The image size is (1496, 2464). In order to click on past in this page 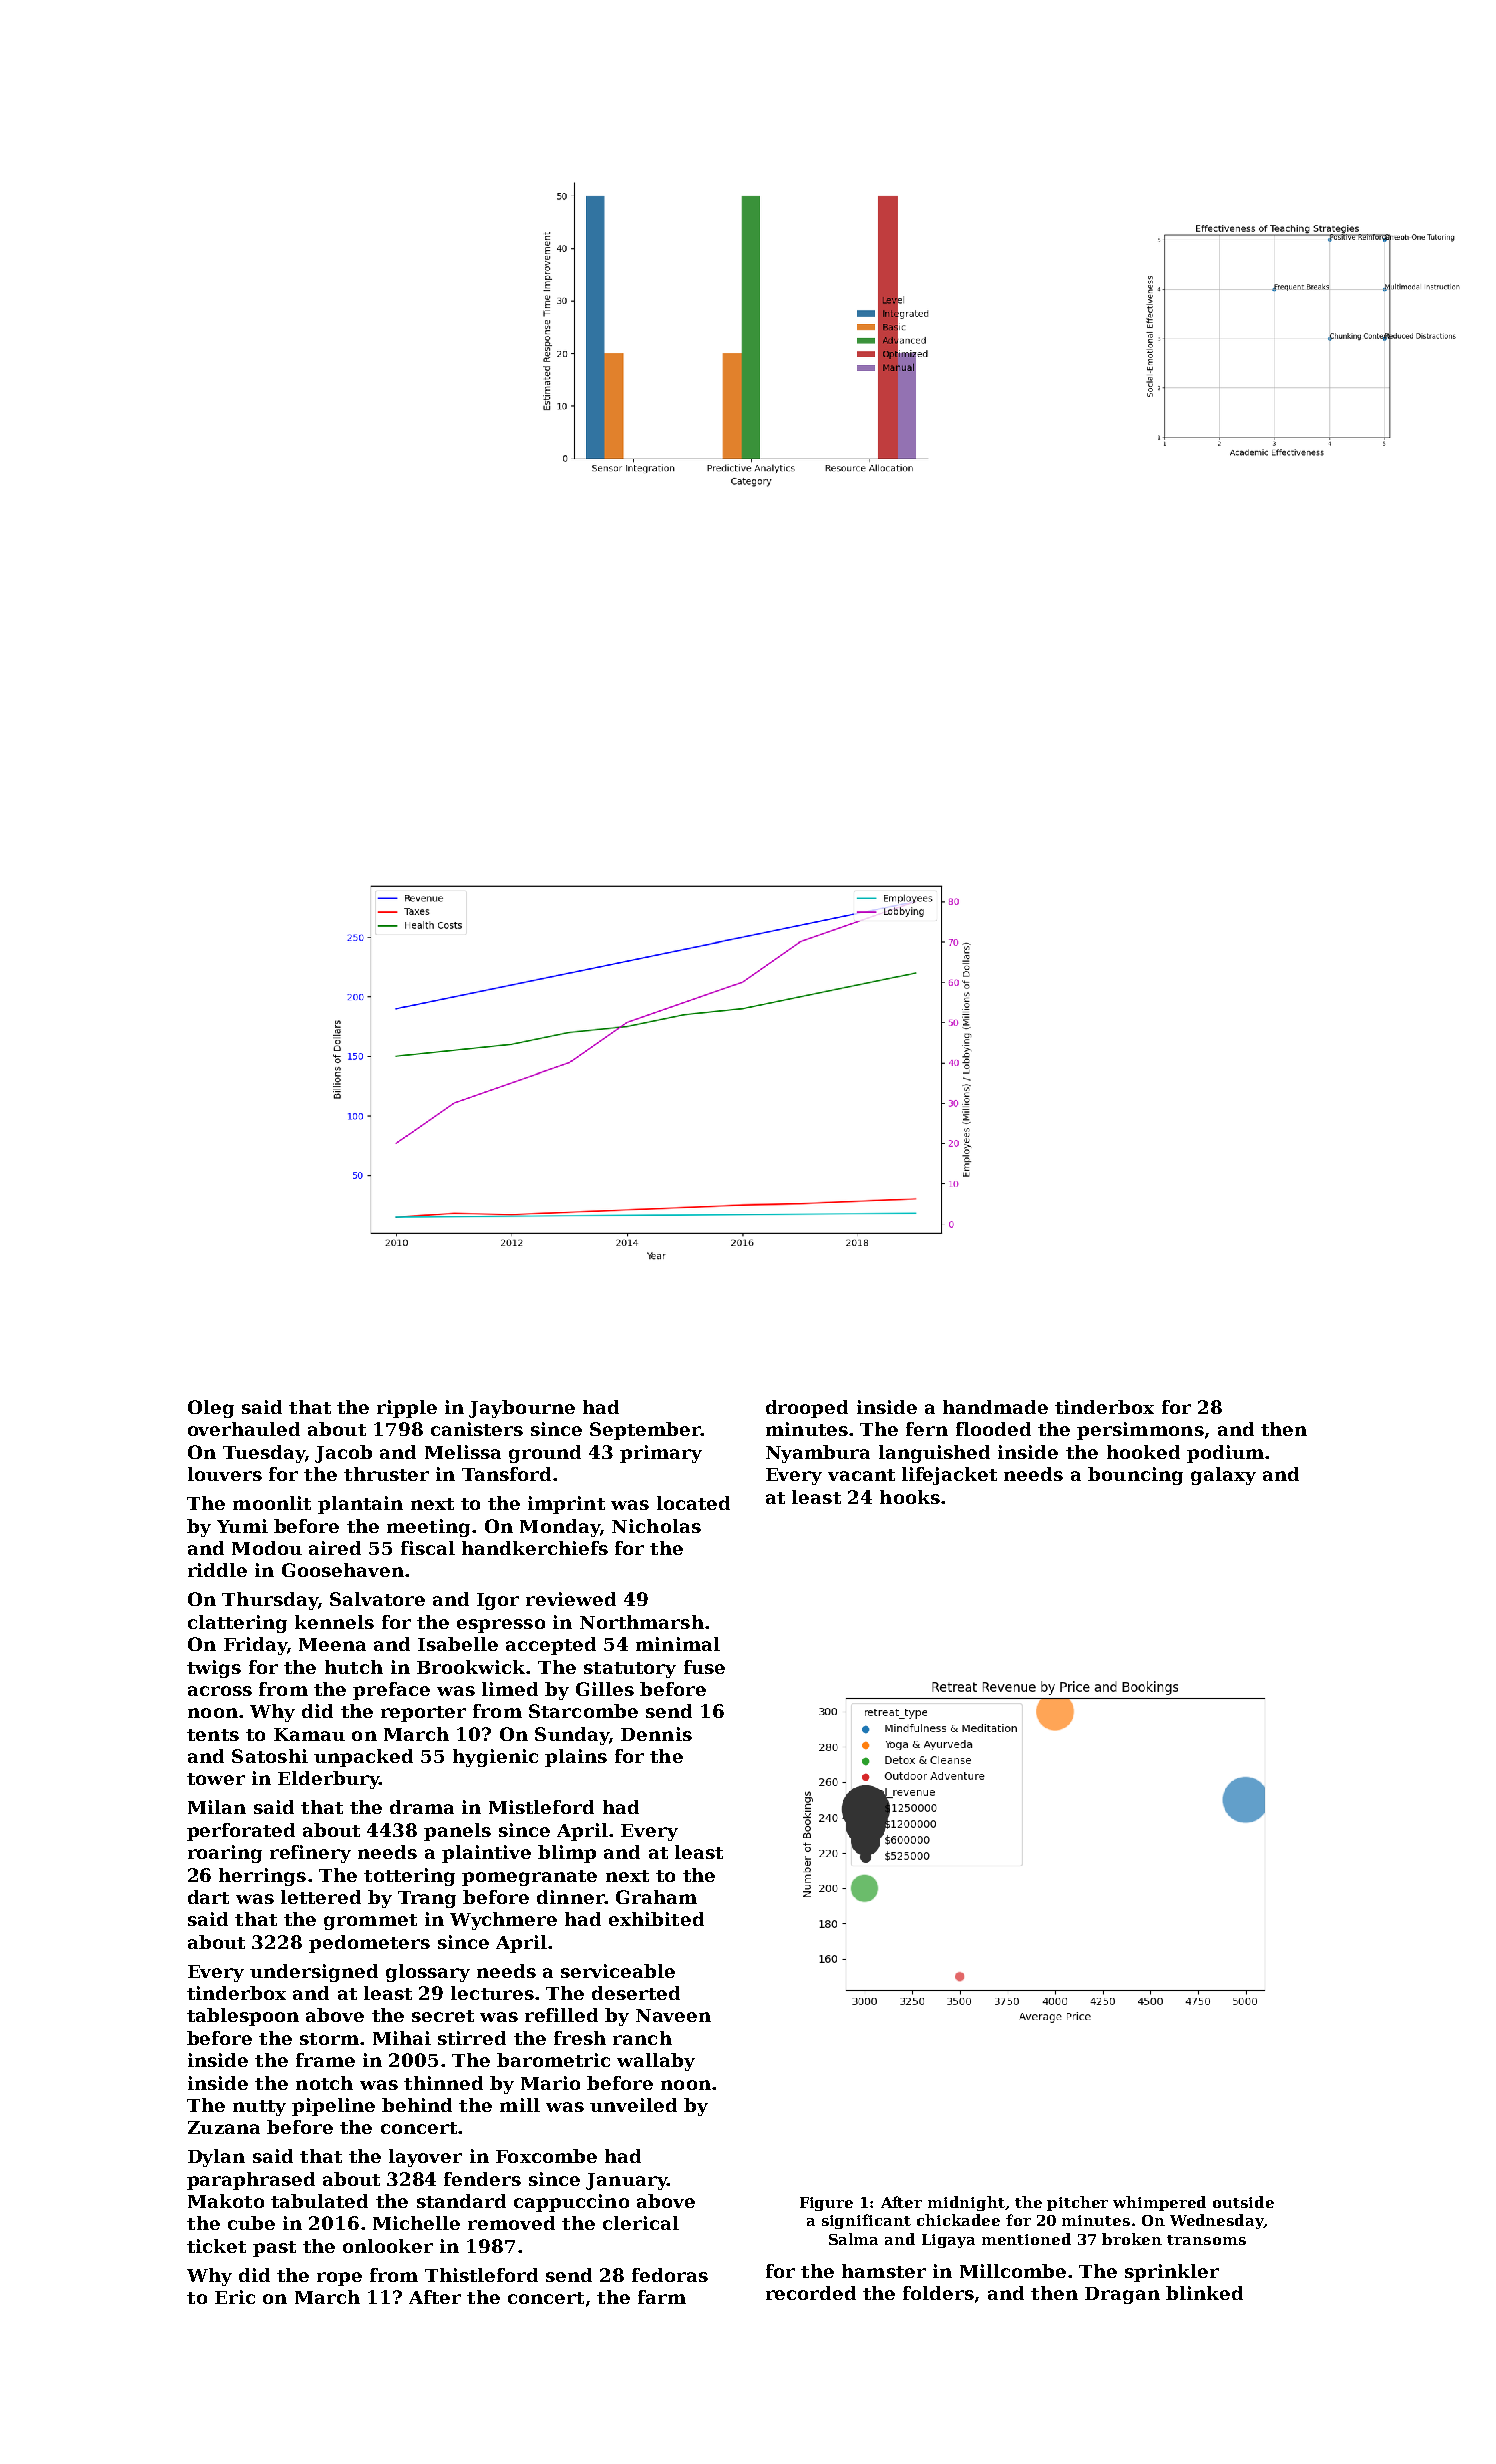, I will do `click(274, 2249)`.
